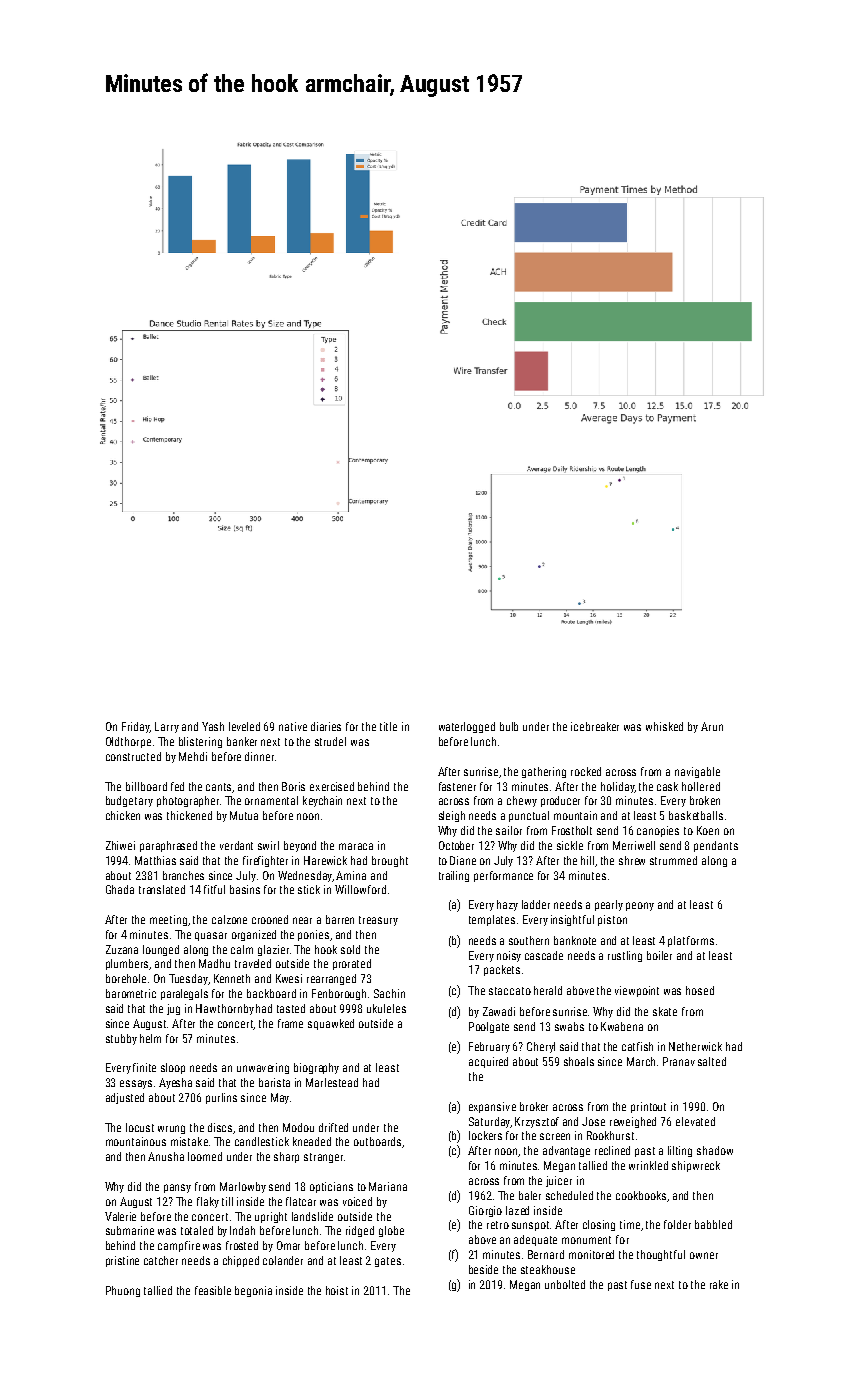 Image resolution: width=849 pixels, height=1400 pixels. I want to click on Mariana, so click(388, 1186).
